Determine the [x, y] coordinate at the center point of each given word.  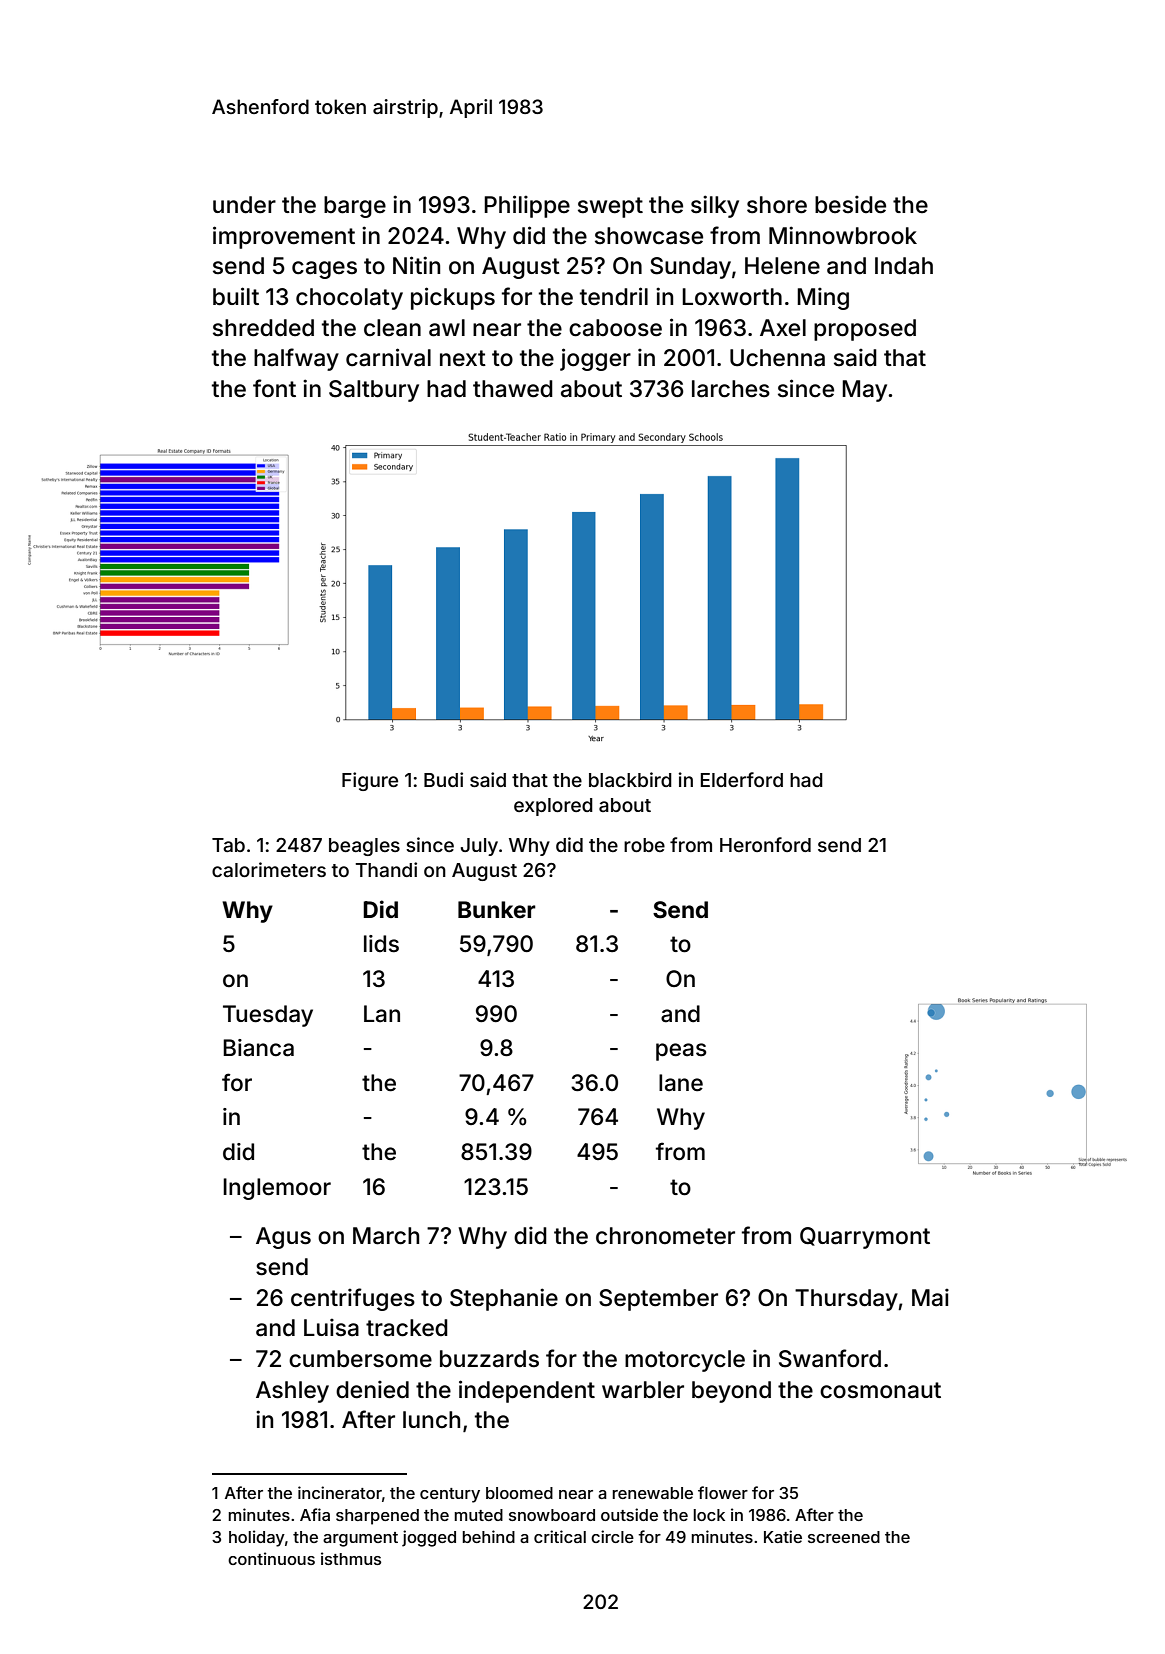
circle [612, 1536]
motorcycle [685, 1361]
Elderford [742, 779]
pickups [453, 298]
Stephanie [504, 1299]
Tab [228, 845]
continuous [271, 1558]
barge [355, 207]
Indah [904, 266]
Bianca [258, 1048]
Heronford [765, 844]
